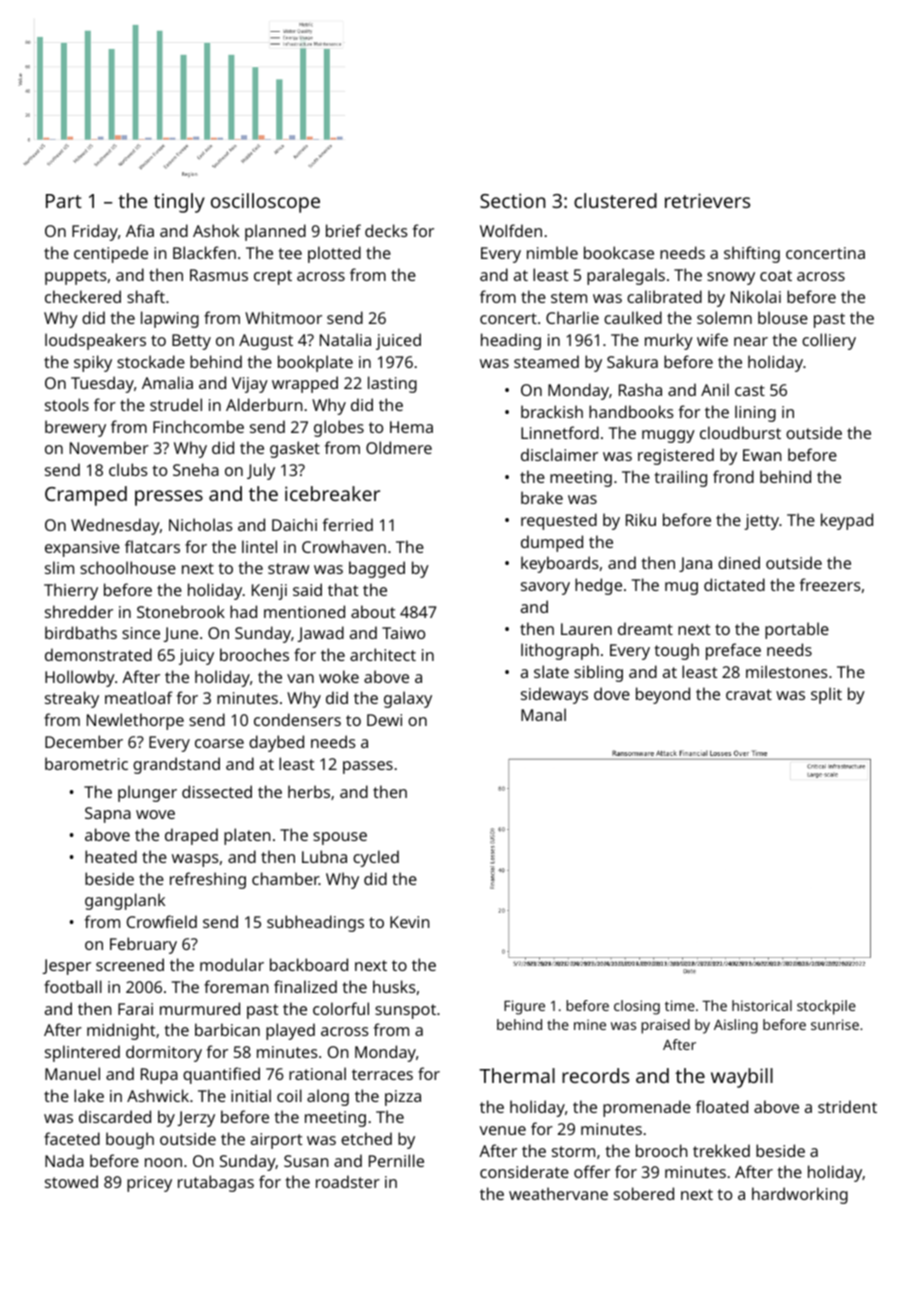 The width and height of the screenshot is (924, 1308). I want to click on checkered, so click(83, 296).
